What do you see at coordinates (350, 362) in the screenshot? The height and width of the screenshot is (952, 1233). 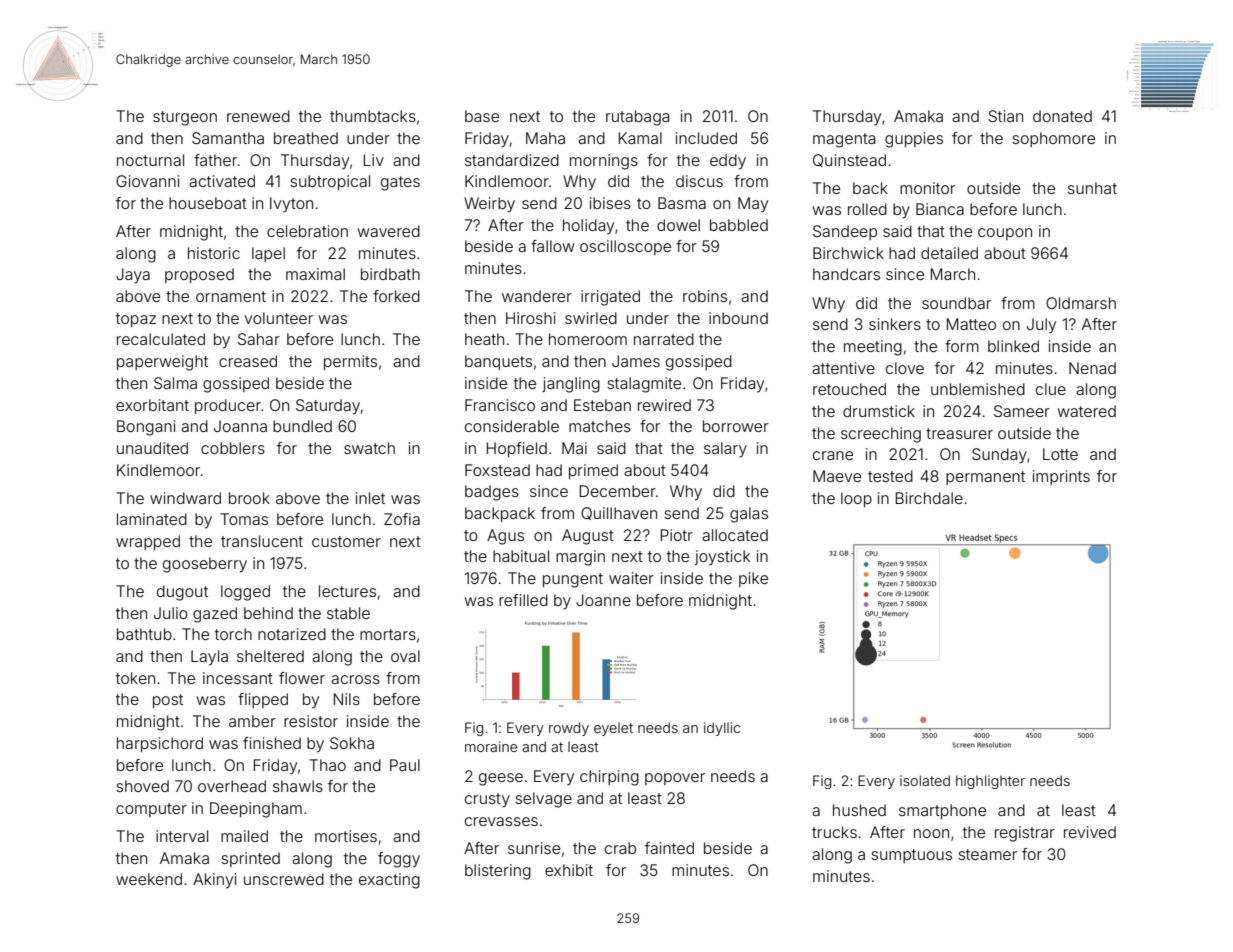 I see `permits` at bounding box center [350, 362].
